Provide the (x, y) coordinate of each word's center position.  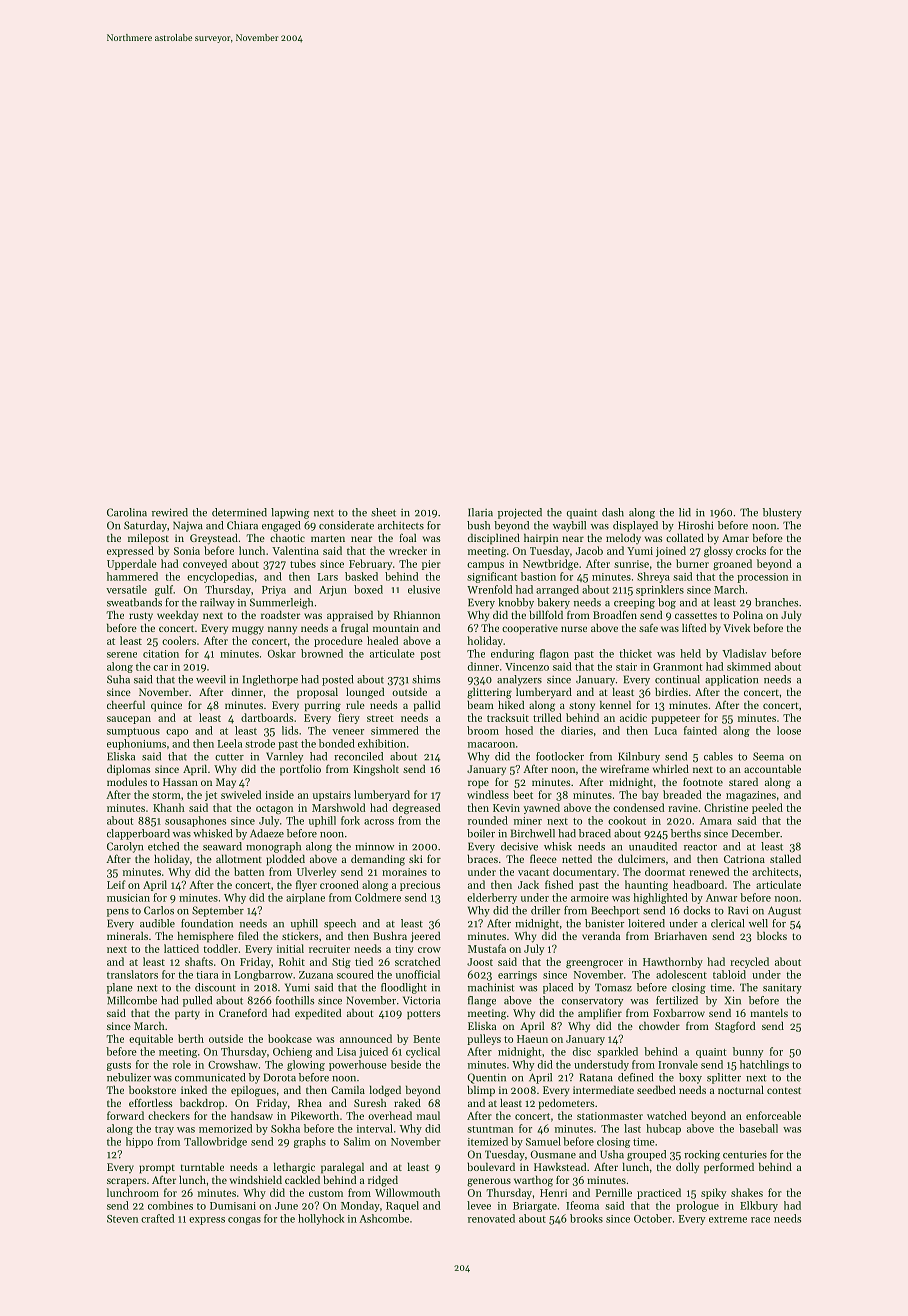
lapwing (290, 513)
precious (420, 886)
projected (520, 513)
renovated (491, 1218)
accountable (772, 768)
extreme (728, 1219)
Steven (122, 1219)
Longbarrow (264, 975)
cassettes (696, 615)
